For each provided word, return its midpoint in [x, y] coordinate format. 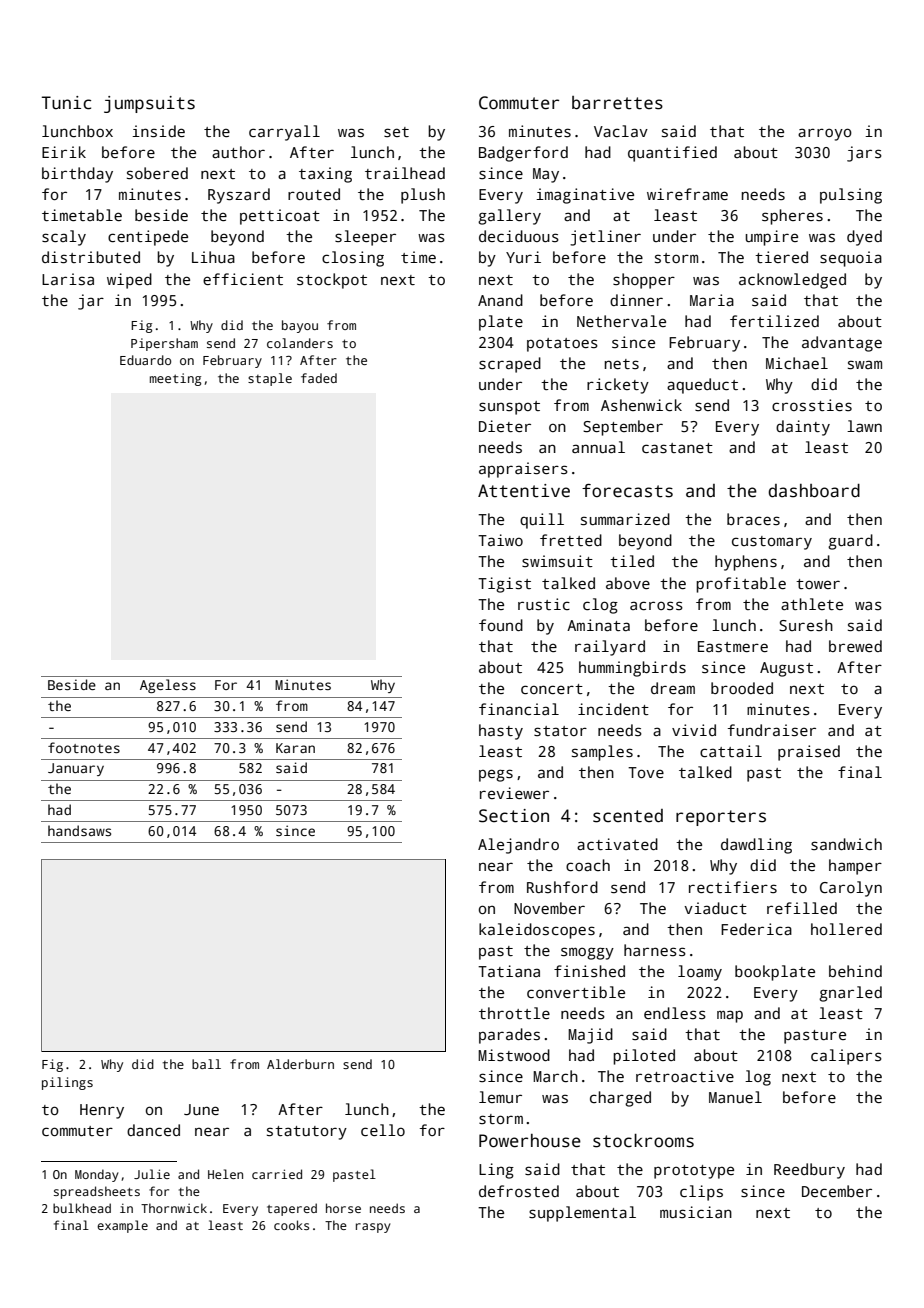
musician [696, 1212]
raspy [373, 1228]
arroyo [825, 134]
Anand [500, 300]
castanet [677, 448]
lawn [864, 426]
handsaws [79, 830]
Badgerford [523, 154]
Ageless [168, 686]
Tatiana [509, 971]
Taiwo [500, 540]
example [122, 1226]
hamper [855, 867]
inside [158, 131]
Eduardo [145, 360]
